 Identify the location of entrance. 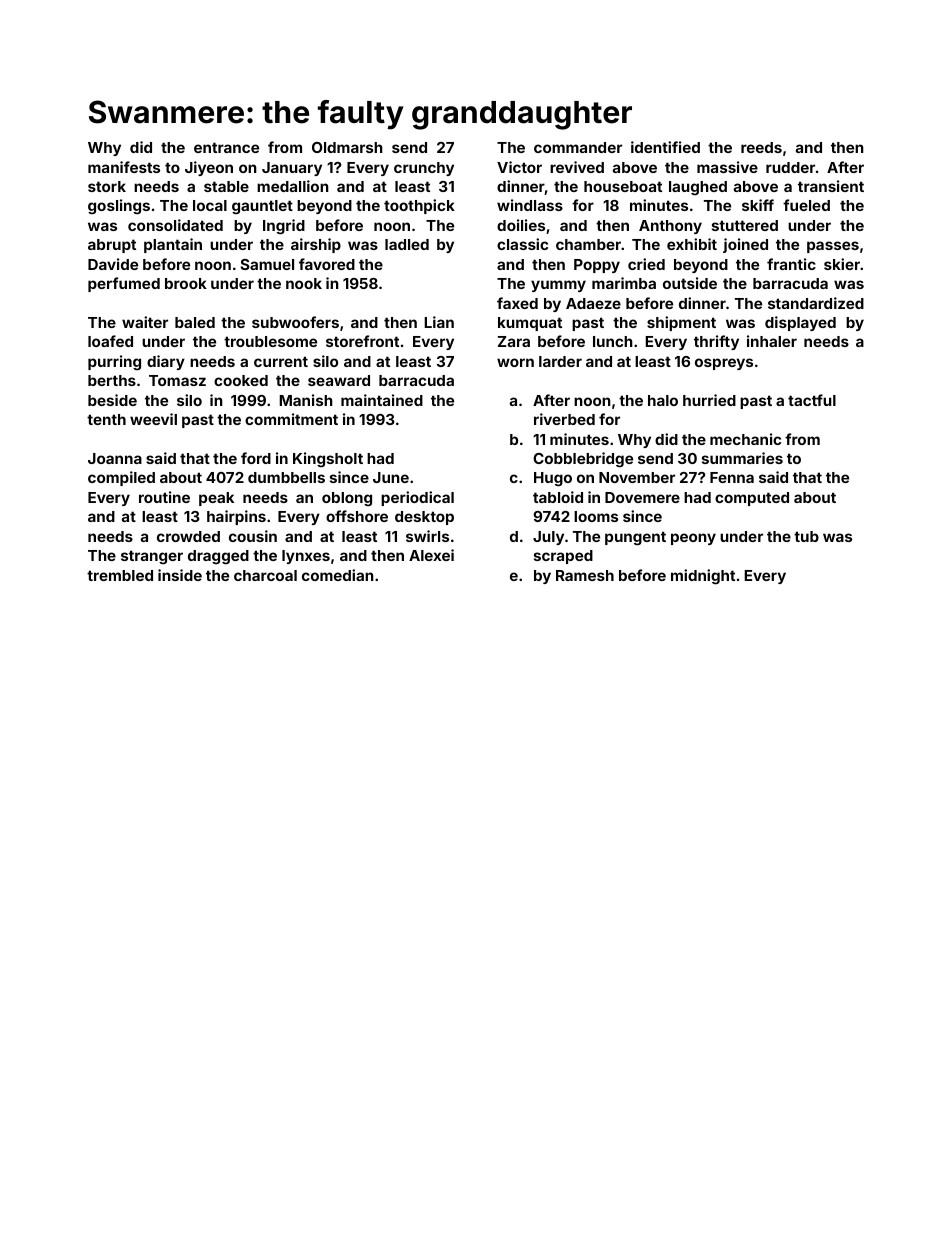
(226, 147).
